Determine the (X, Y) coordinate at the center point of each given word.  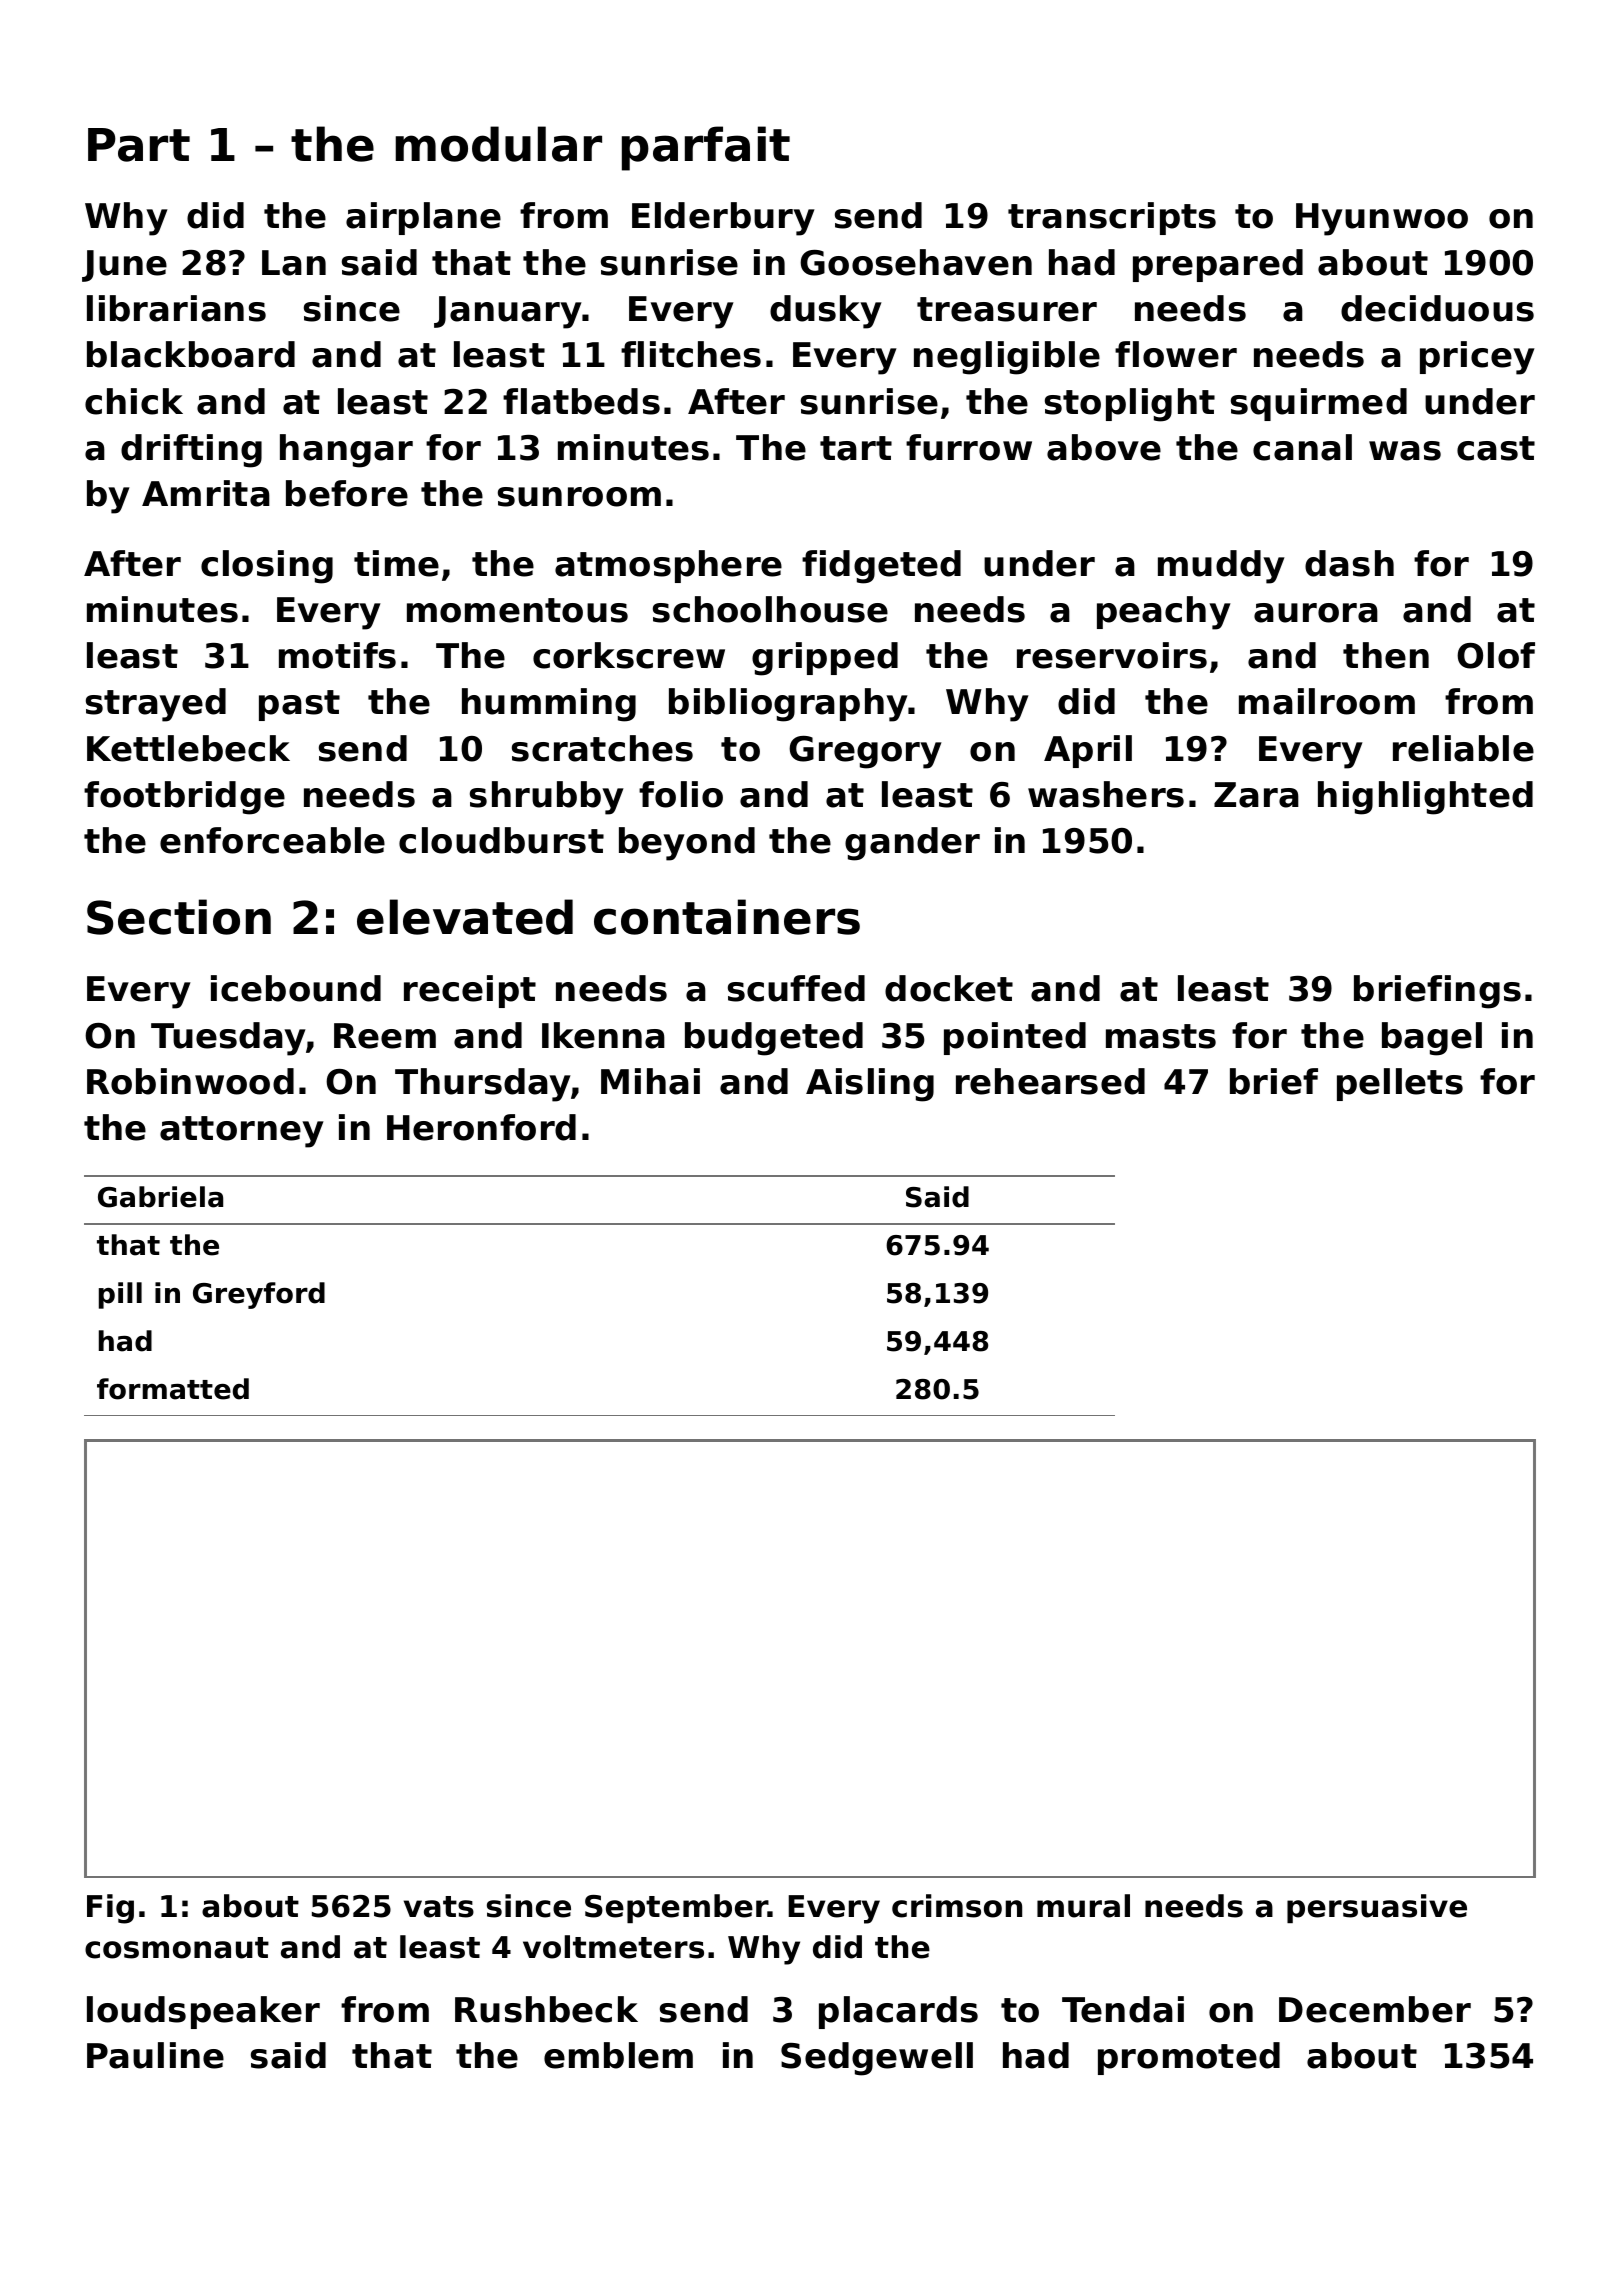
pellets (1400, 1084)
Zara (1256, 795)
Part (139, 145)
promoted (1189, 2058)
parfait (706, 148)
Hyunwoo (1382, 219)
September (676, 1908)
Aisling (870, 1085)
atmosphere (668, 566)
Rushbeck (546, 2009)
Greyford (259, 1295)
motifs (337, 655)
